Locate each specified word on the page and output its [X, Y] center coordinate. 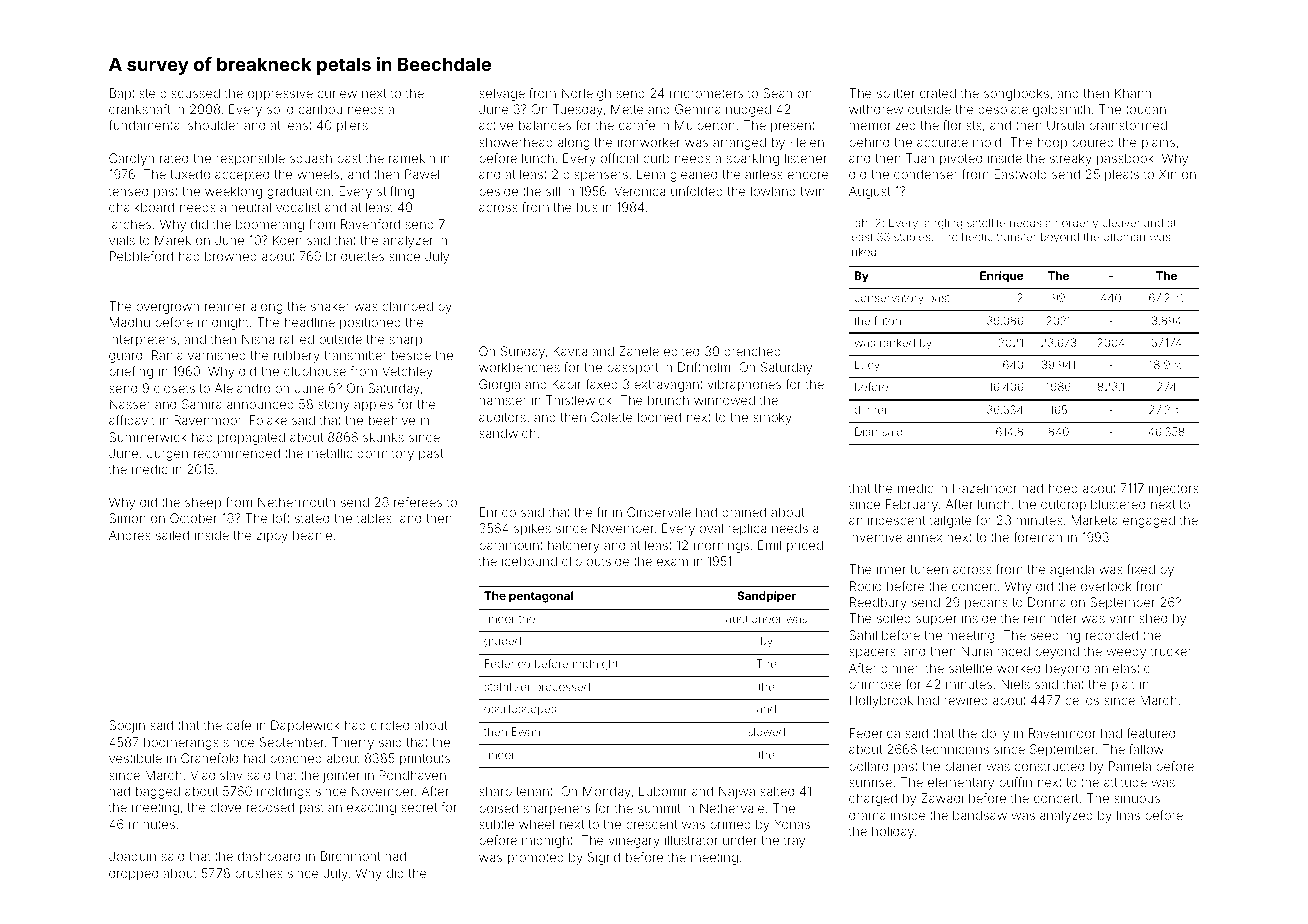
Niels [1015, 684]
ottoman [1124, 237]
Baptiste [133, 94]
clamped [407, 307]
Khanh [1133, 93]
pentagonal [541, 597]
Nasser [130, 404]
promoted [536, 859]
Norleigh [586, 94]
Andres [130, 535]
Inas [1128, 815]
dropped [133, 874]
